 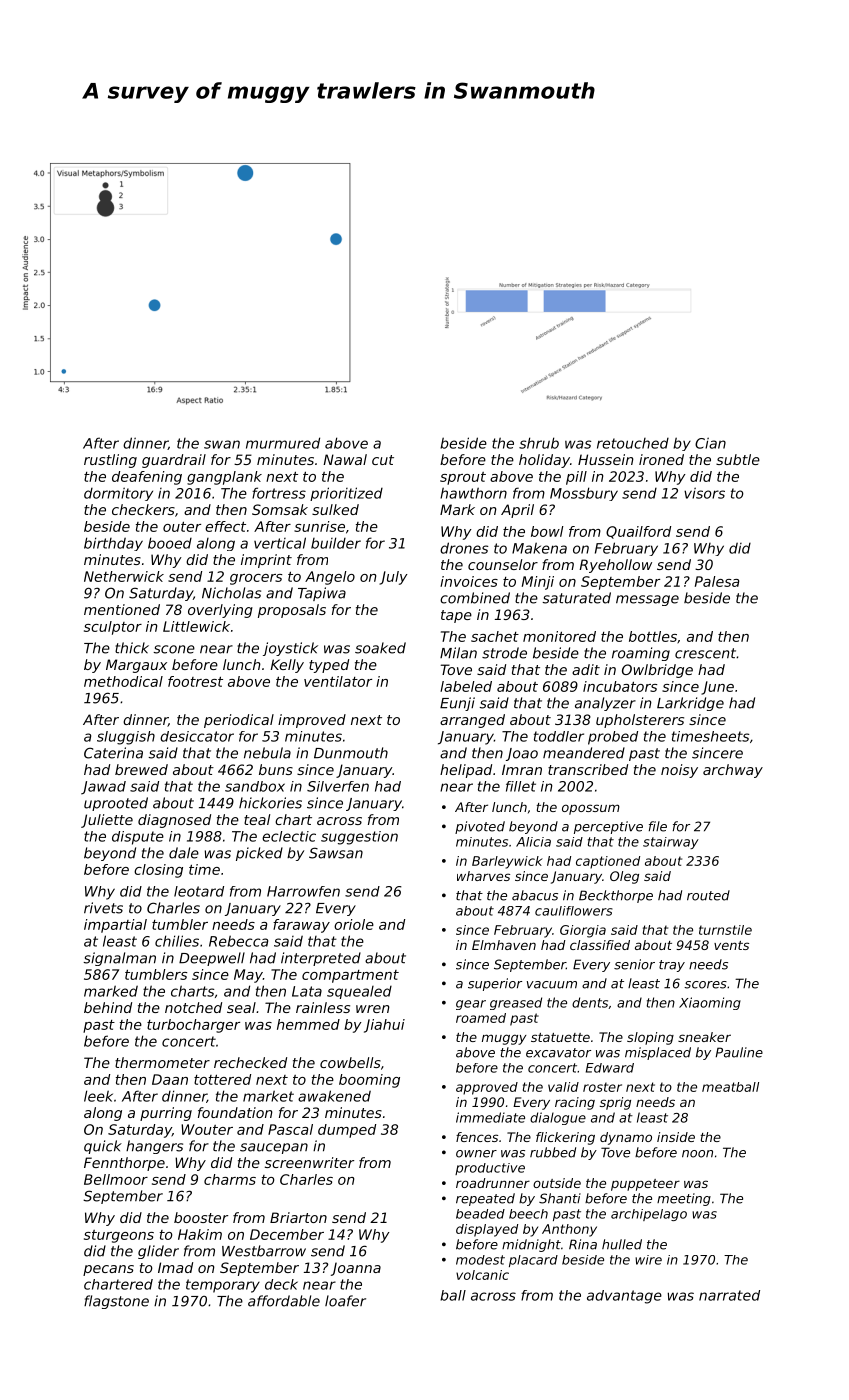 I want to click on retouched, so click(x=633, y=443).
